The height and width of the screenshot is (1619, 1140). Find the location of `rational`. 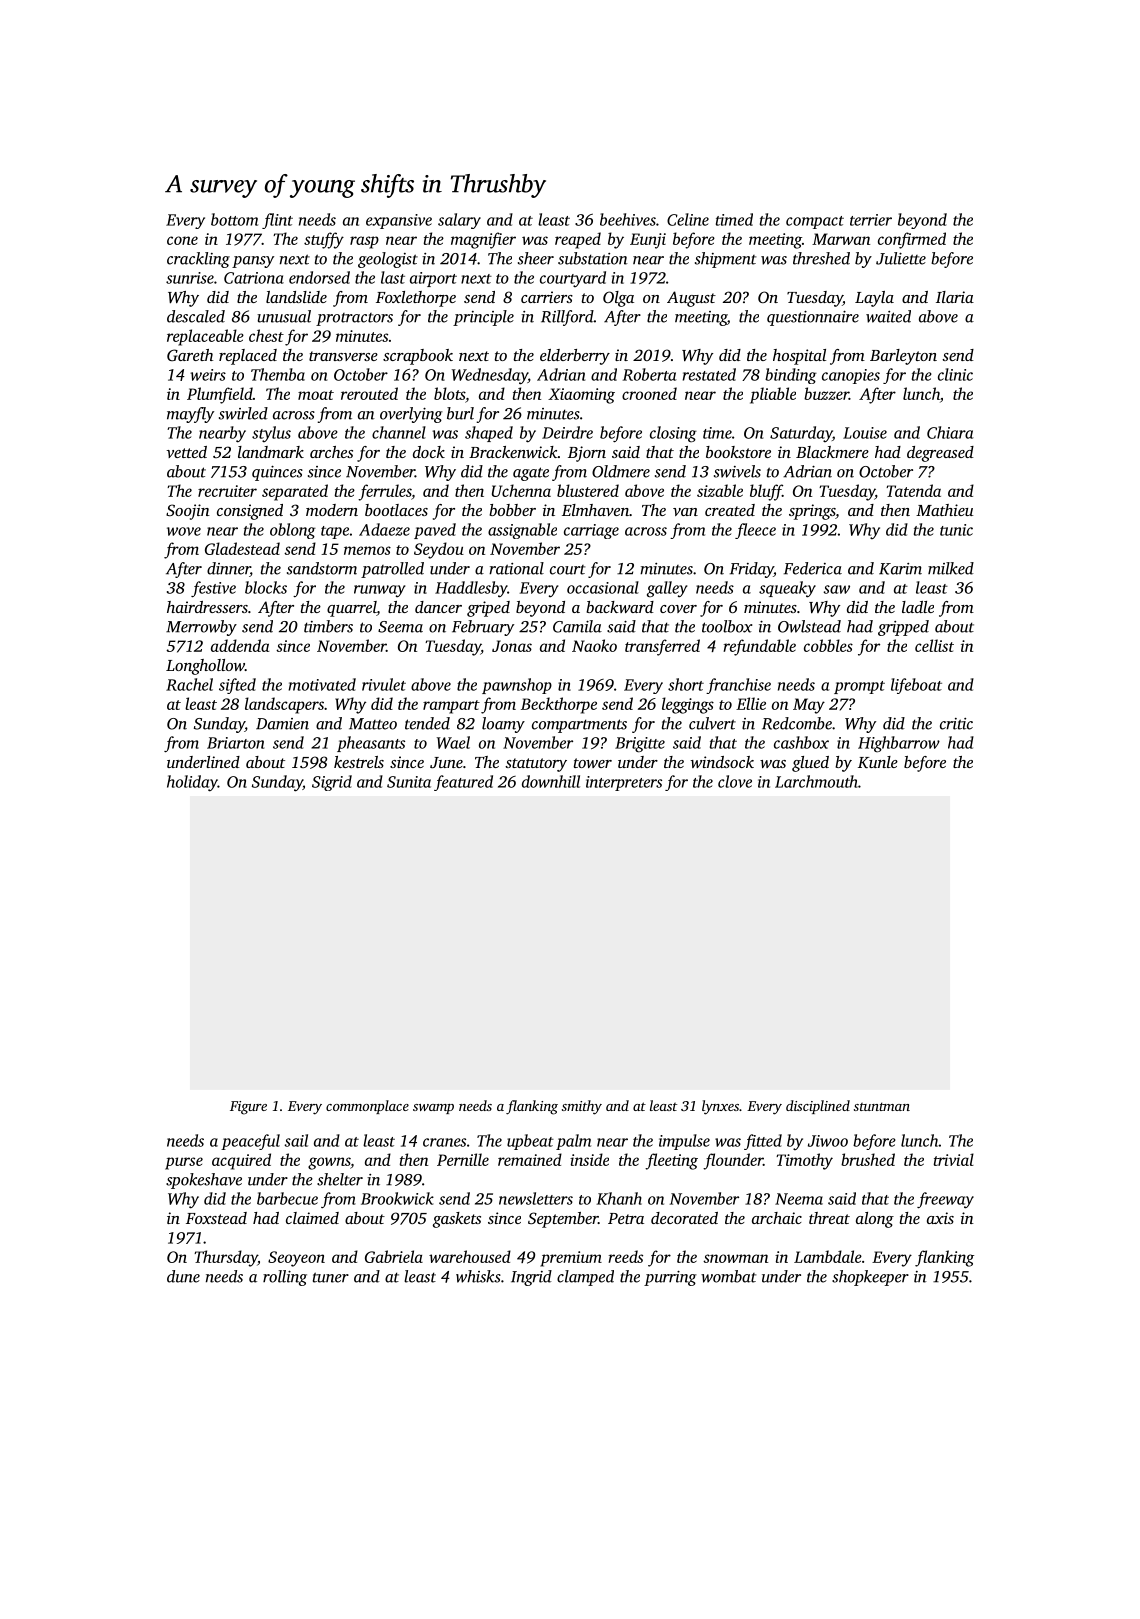

rational is located at coordinates (516, 568).
